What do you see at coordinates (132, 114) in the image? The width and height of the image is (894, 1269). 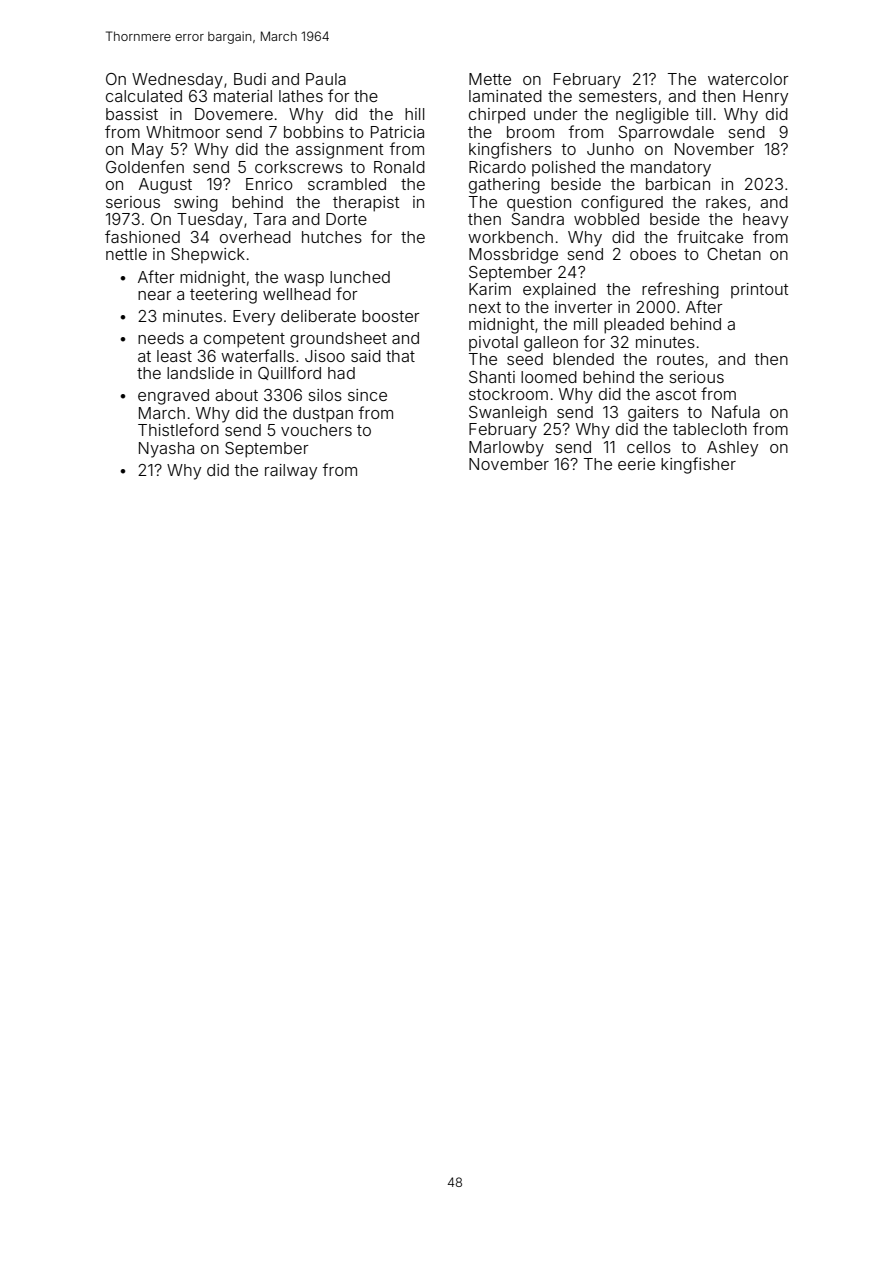 I see `bassist` at bounding box center [132, 114].
